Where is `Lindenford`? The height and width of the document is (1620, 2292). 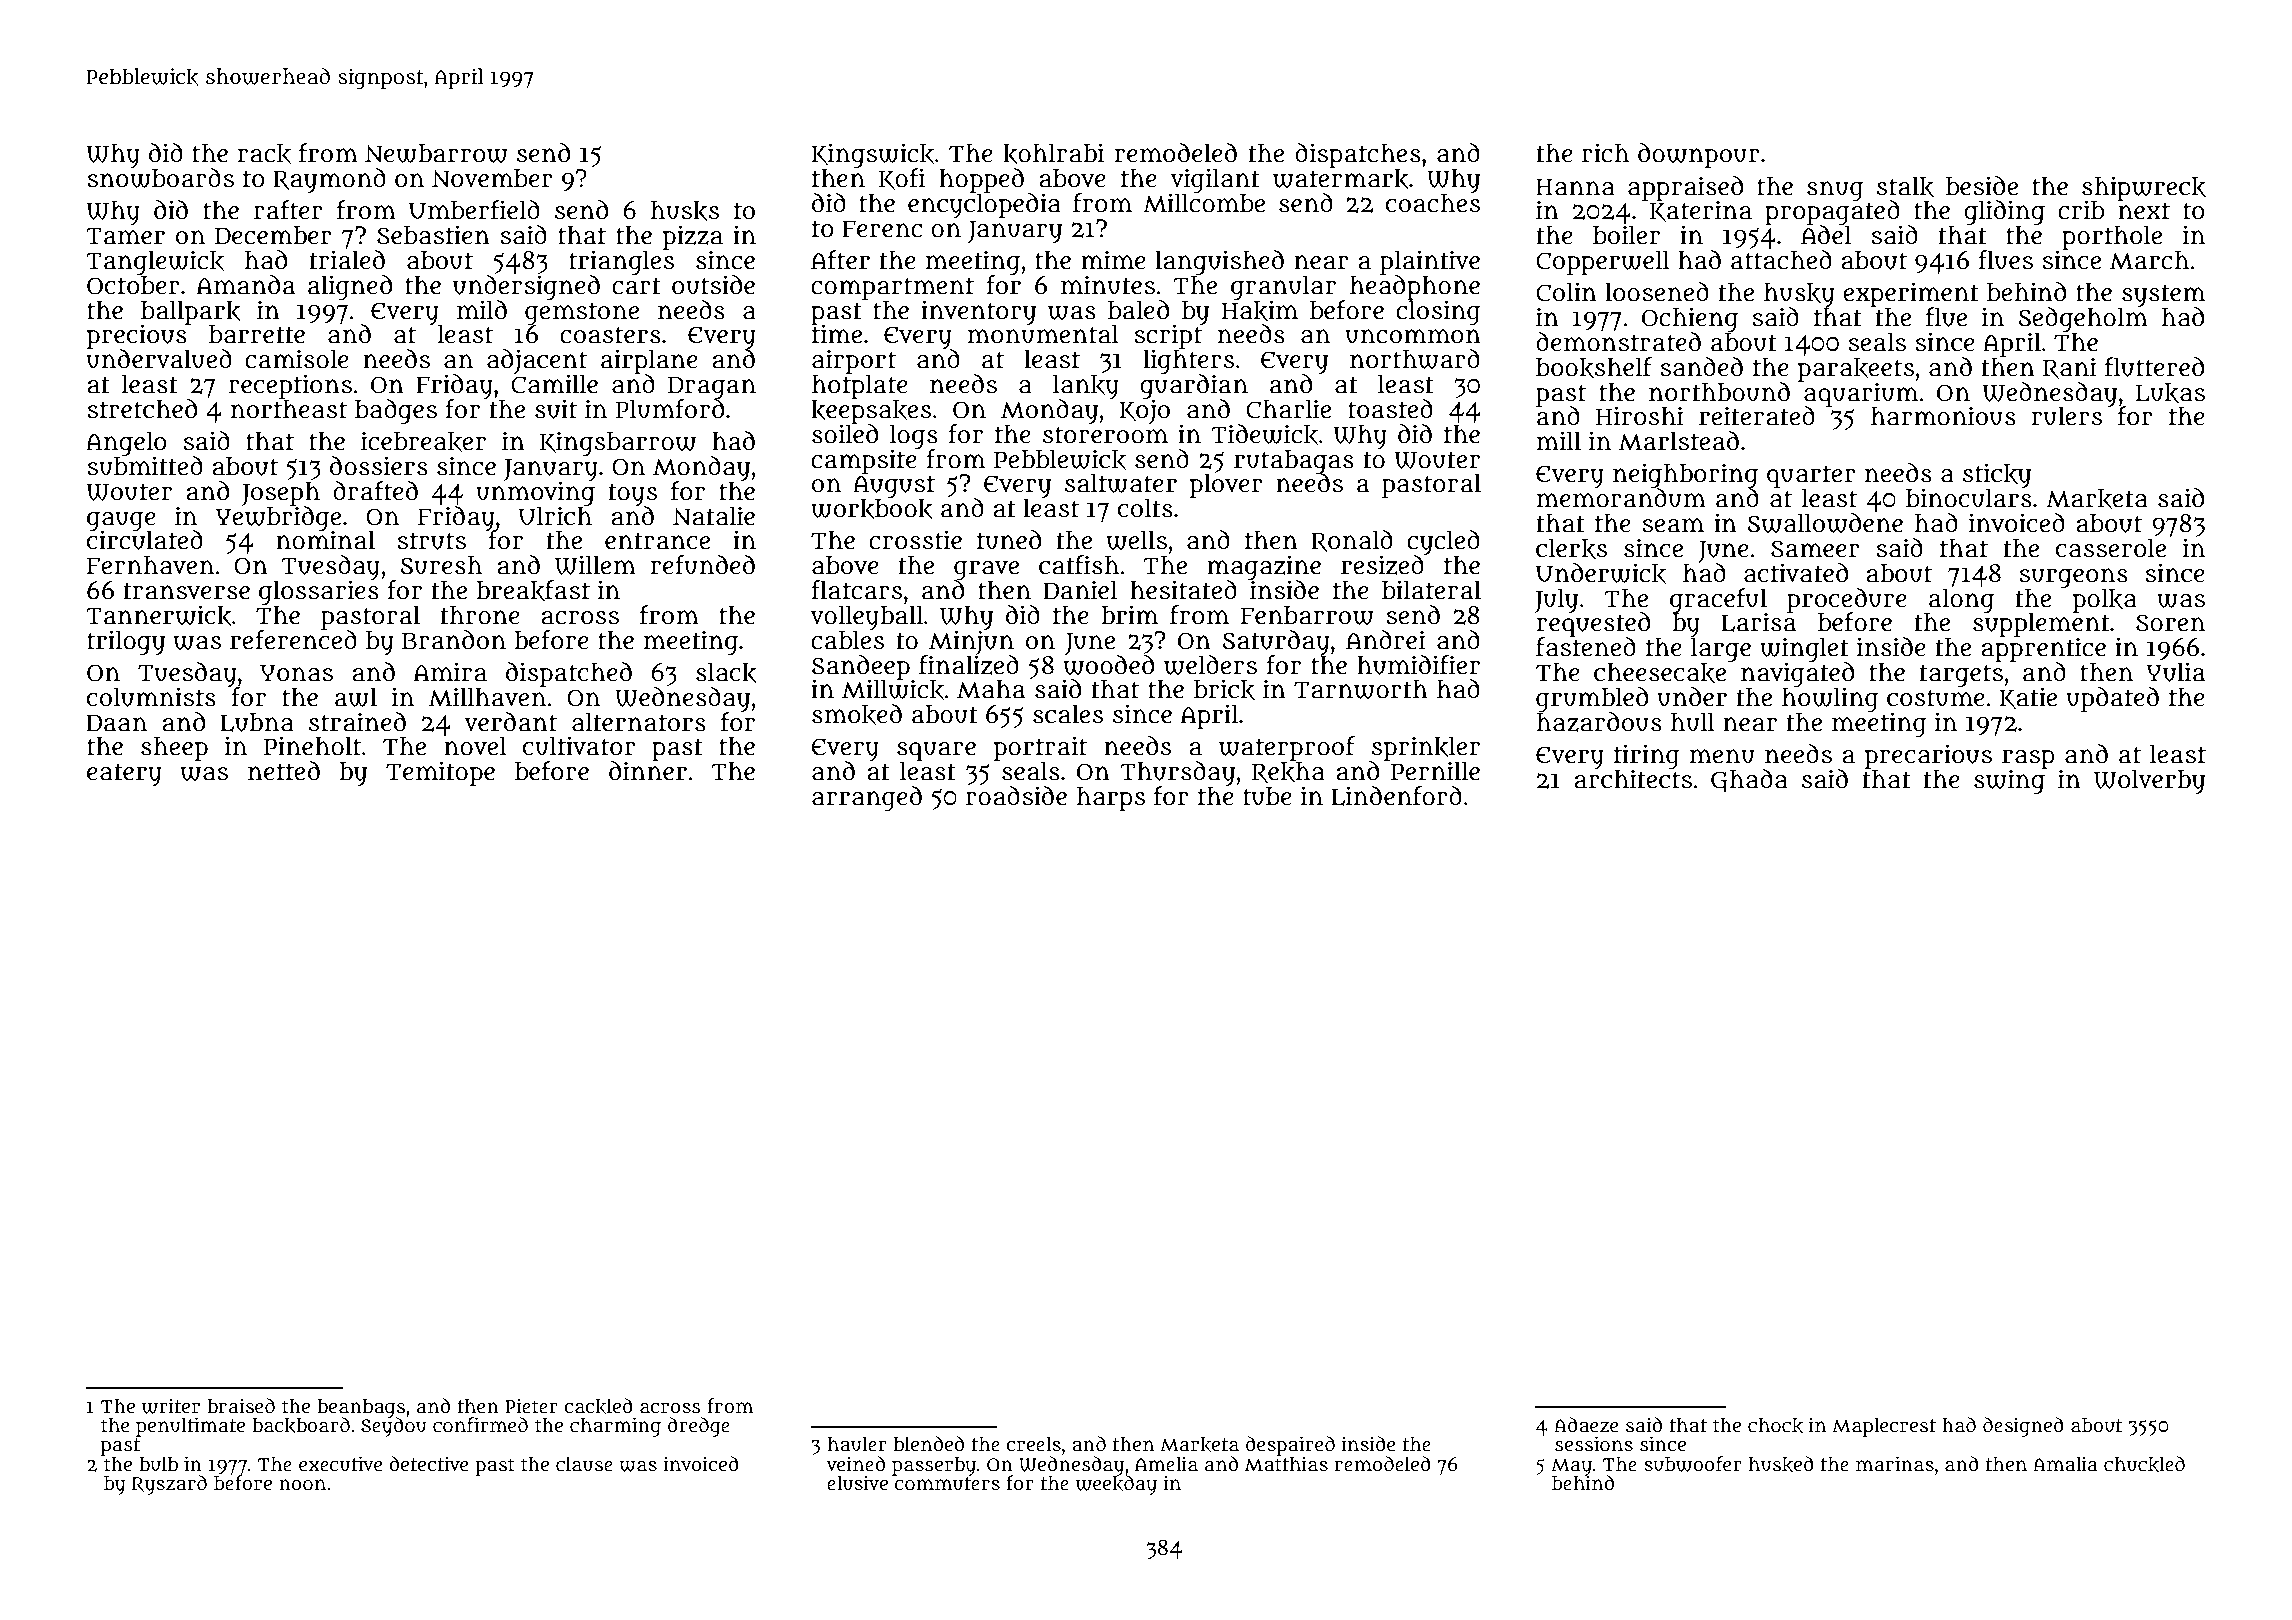
Lindenford is located at coordinates (1396, 796).
